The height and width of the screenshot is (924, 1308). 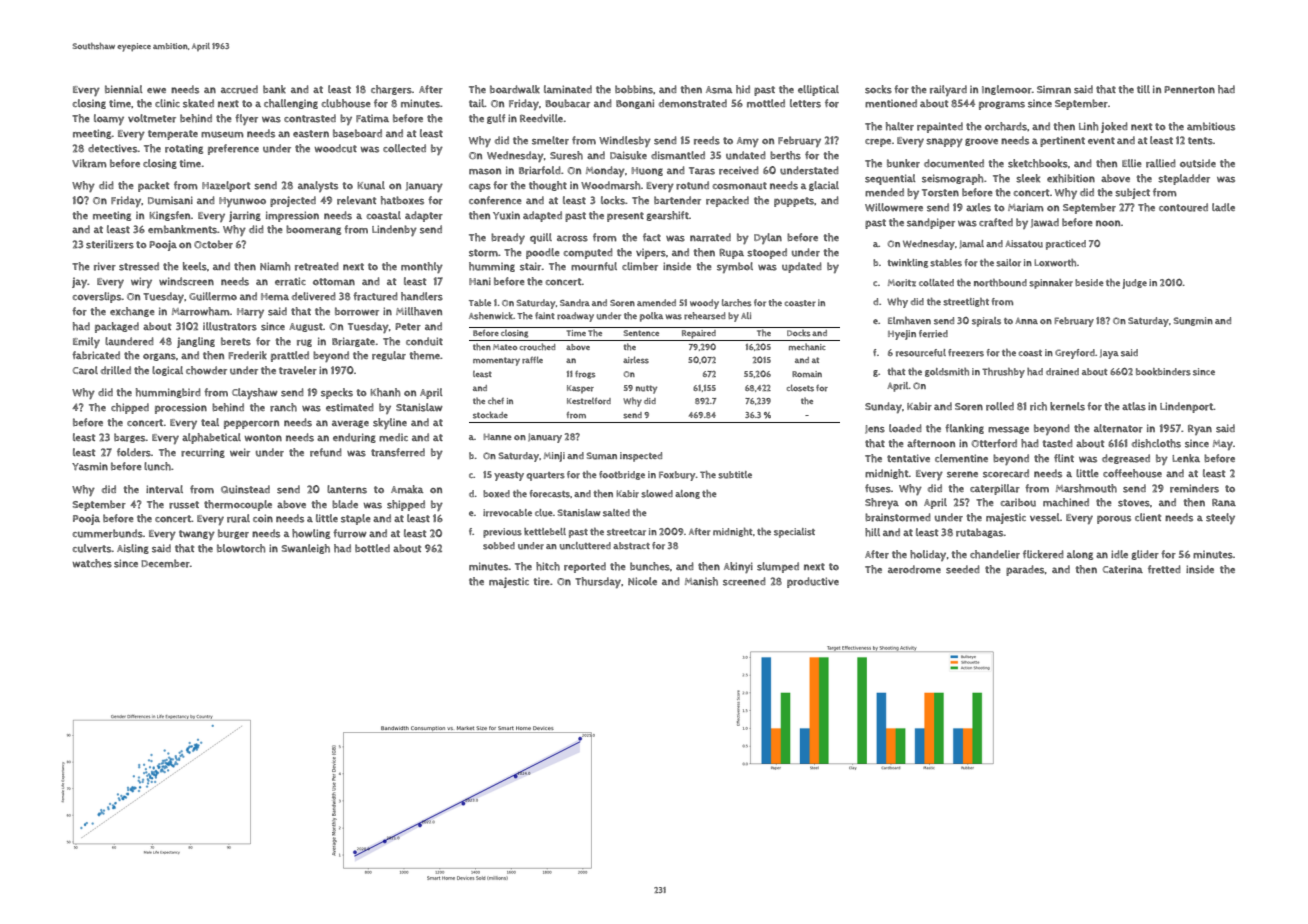 I want to click on mason, so click(x=485, y=171).
